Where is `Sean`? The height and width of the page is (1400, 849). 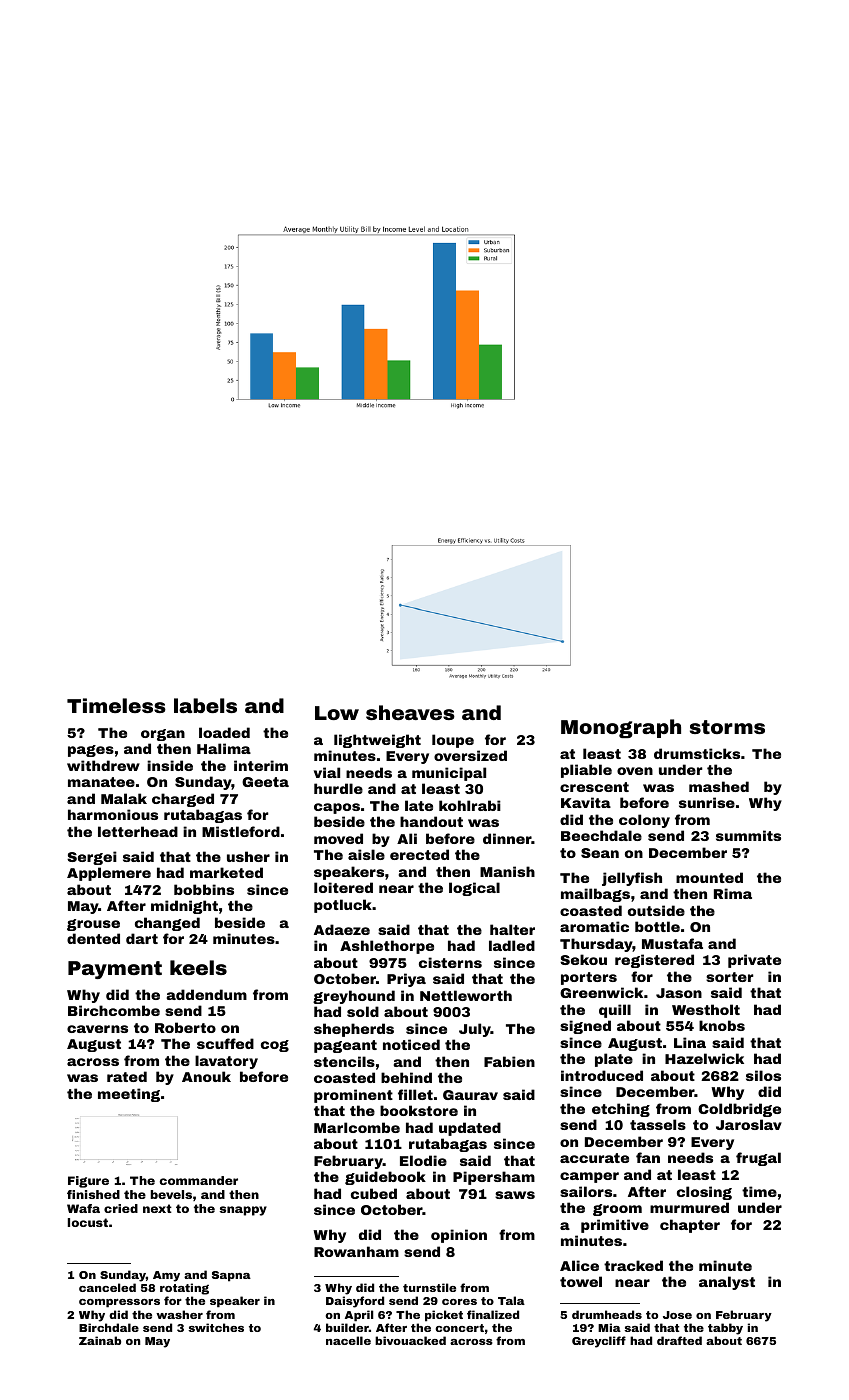 Sean is located at coordinates (600, 853).
